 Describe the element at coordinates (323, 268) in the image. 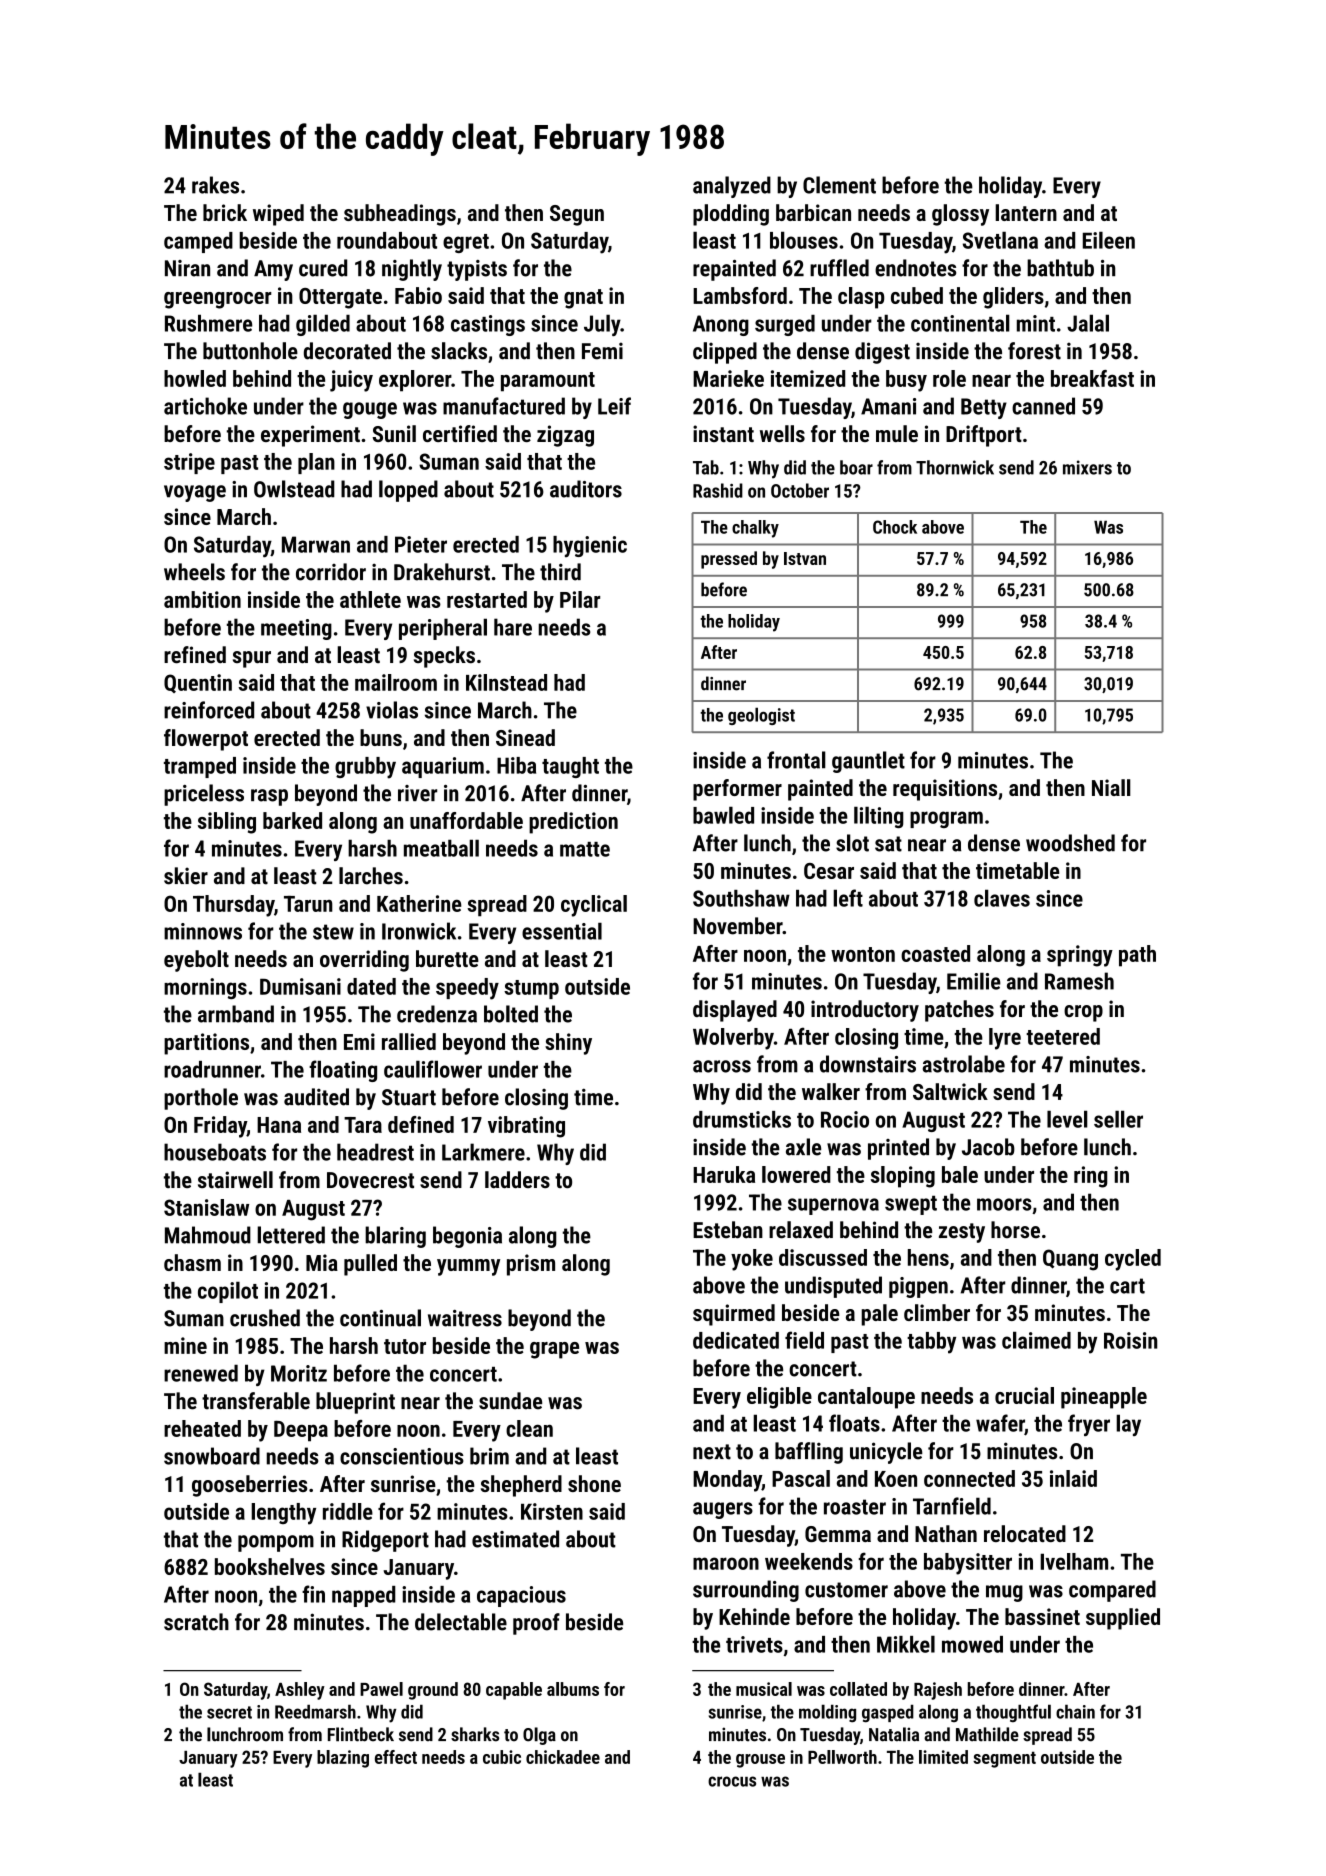

I see `cured` at that location.
